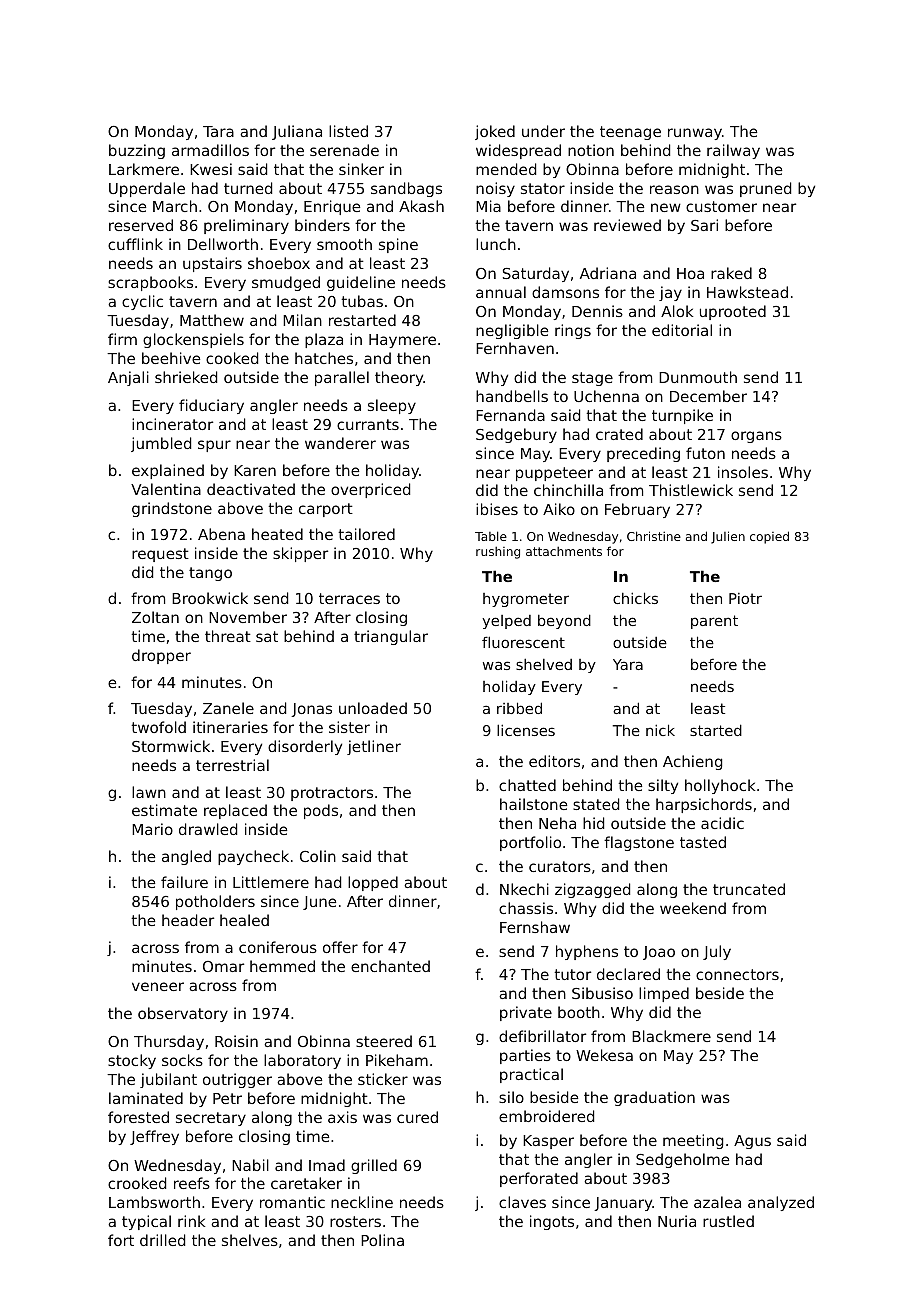 This screenshot has width=924, height=1308. What do you see at coordinates (210, 598) in the screenshot?
I see `Brookwick` at bounding box center [210, 598].
